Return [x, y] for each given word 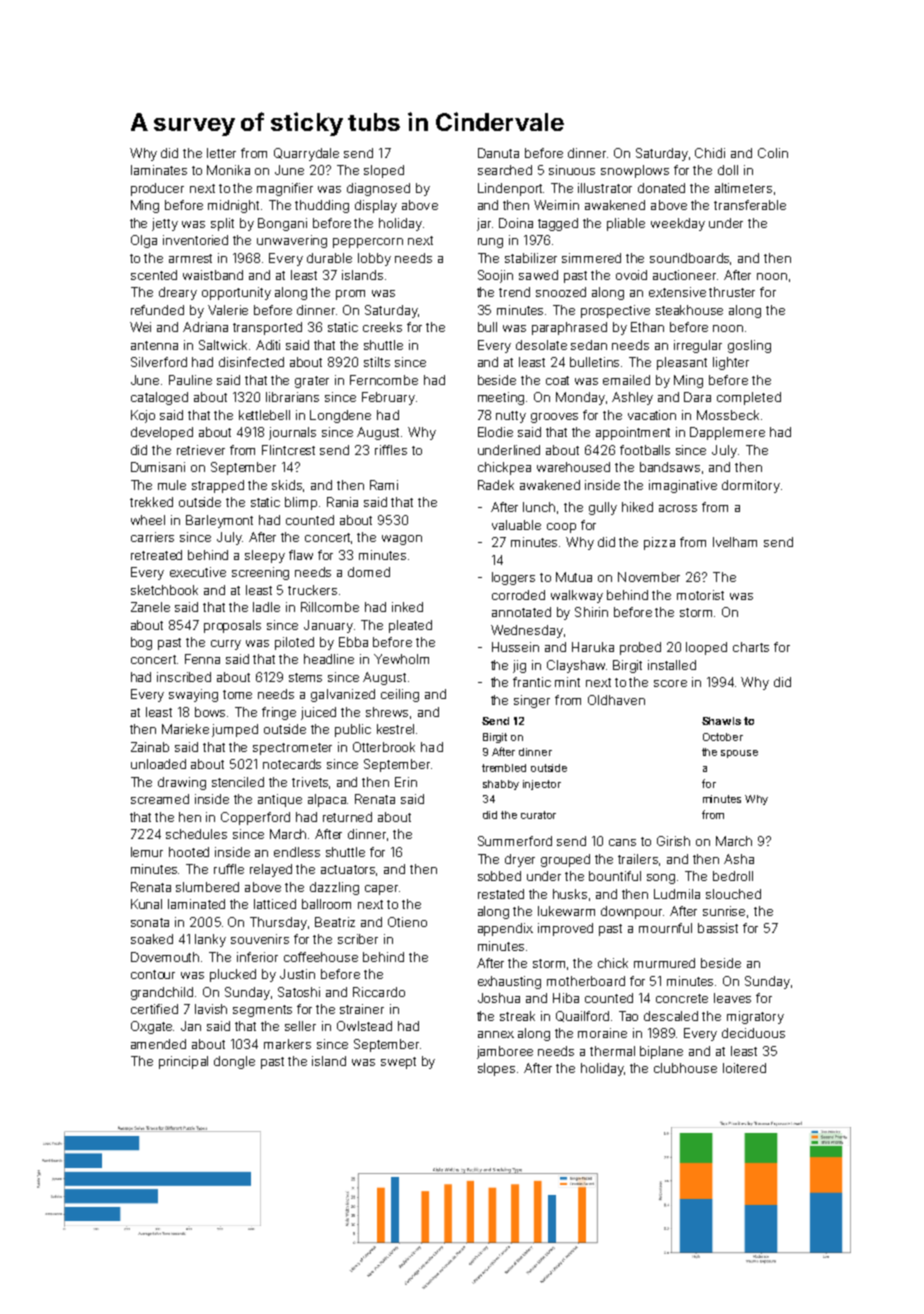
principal [183, 1062]
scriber [358, 939]
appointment [633, 433]
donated [661, 188]
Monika [228, 170]
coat [557, 380]
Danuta [498, 153]
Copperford [255, 818]
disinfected [251, 362]
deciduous [753, 1033]
